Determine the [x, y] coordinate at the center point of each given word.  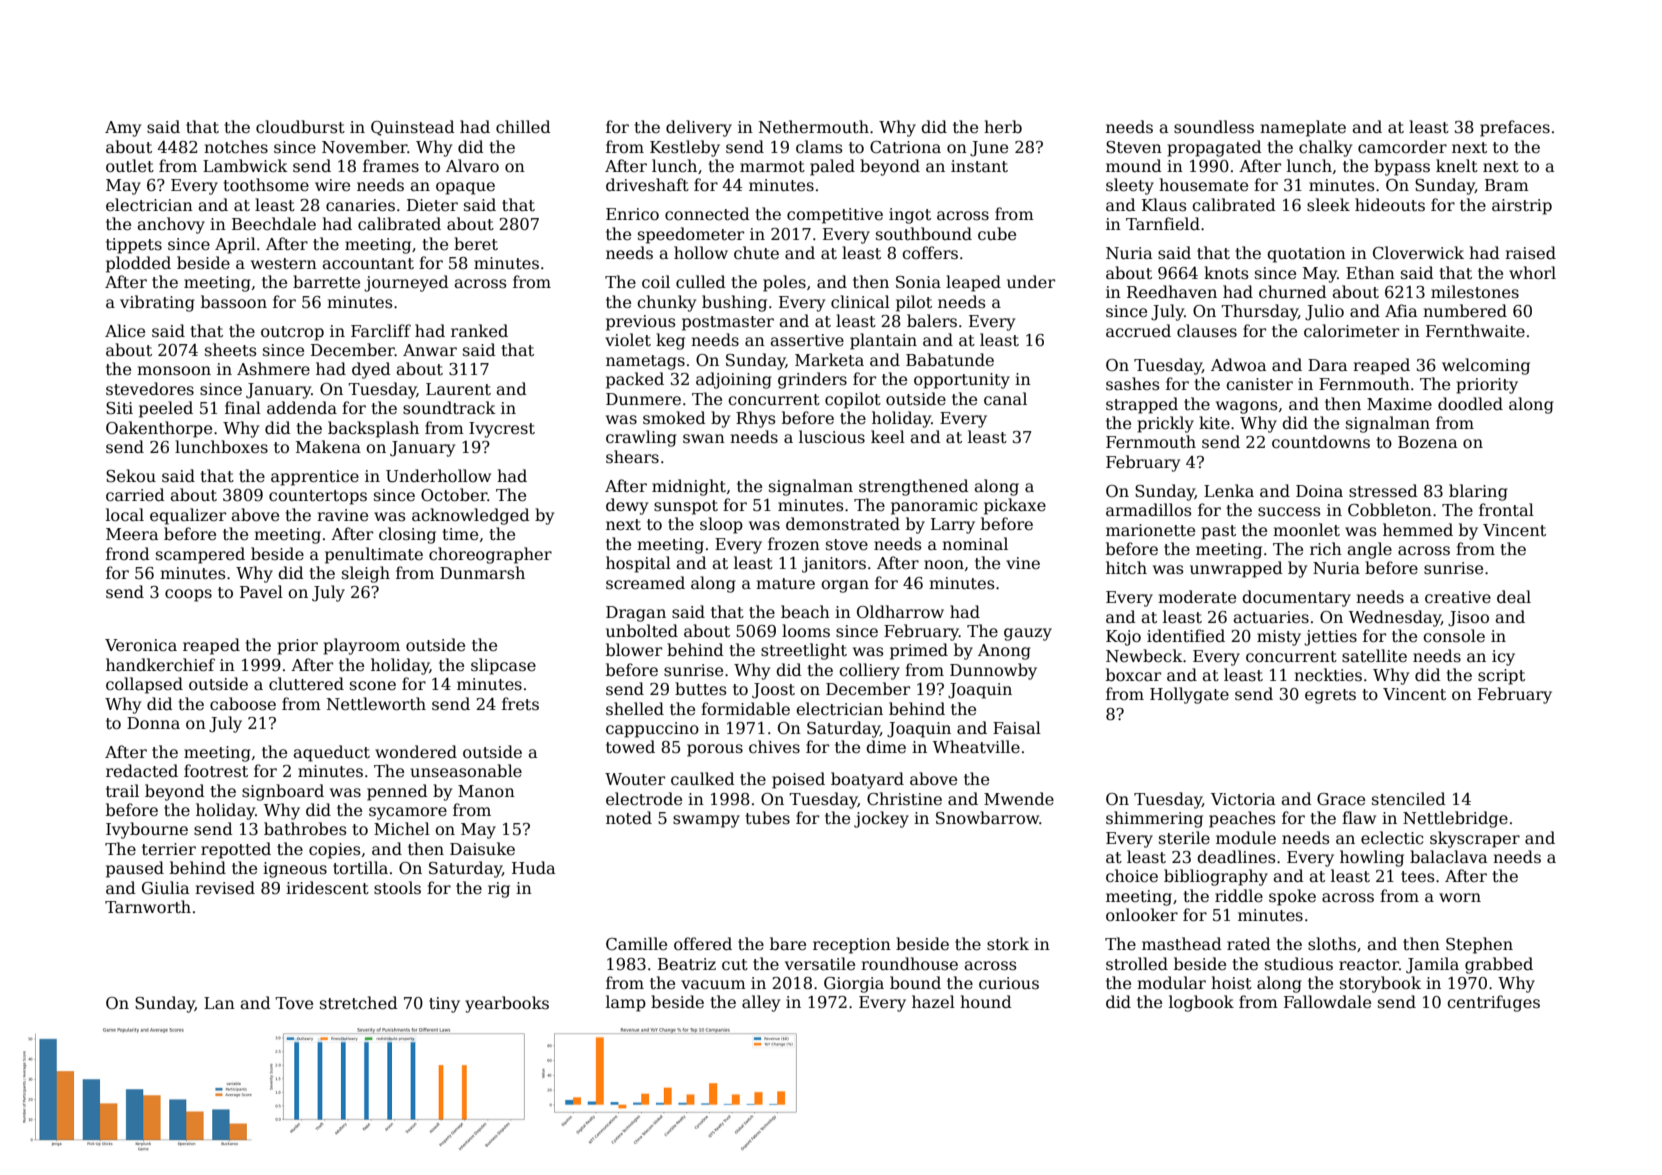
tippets [134, 246]
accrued [1138, 331]
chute [756, 253]
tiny [444, 1005]
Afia [1401, 310]
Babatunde [950, 359]
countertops [318, 497]
